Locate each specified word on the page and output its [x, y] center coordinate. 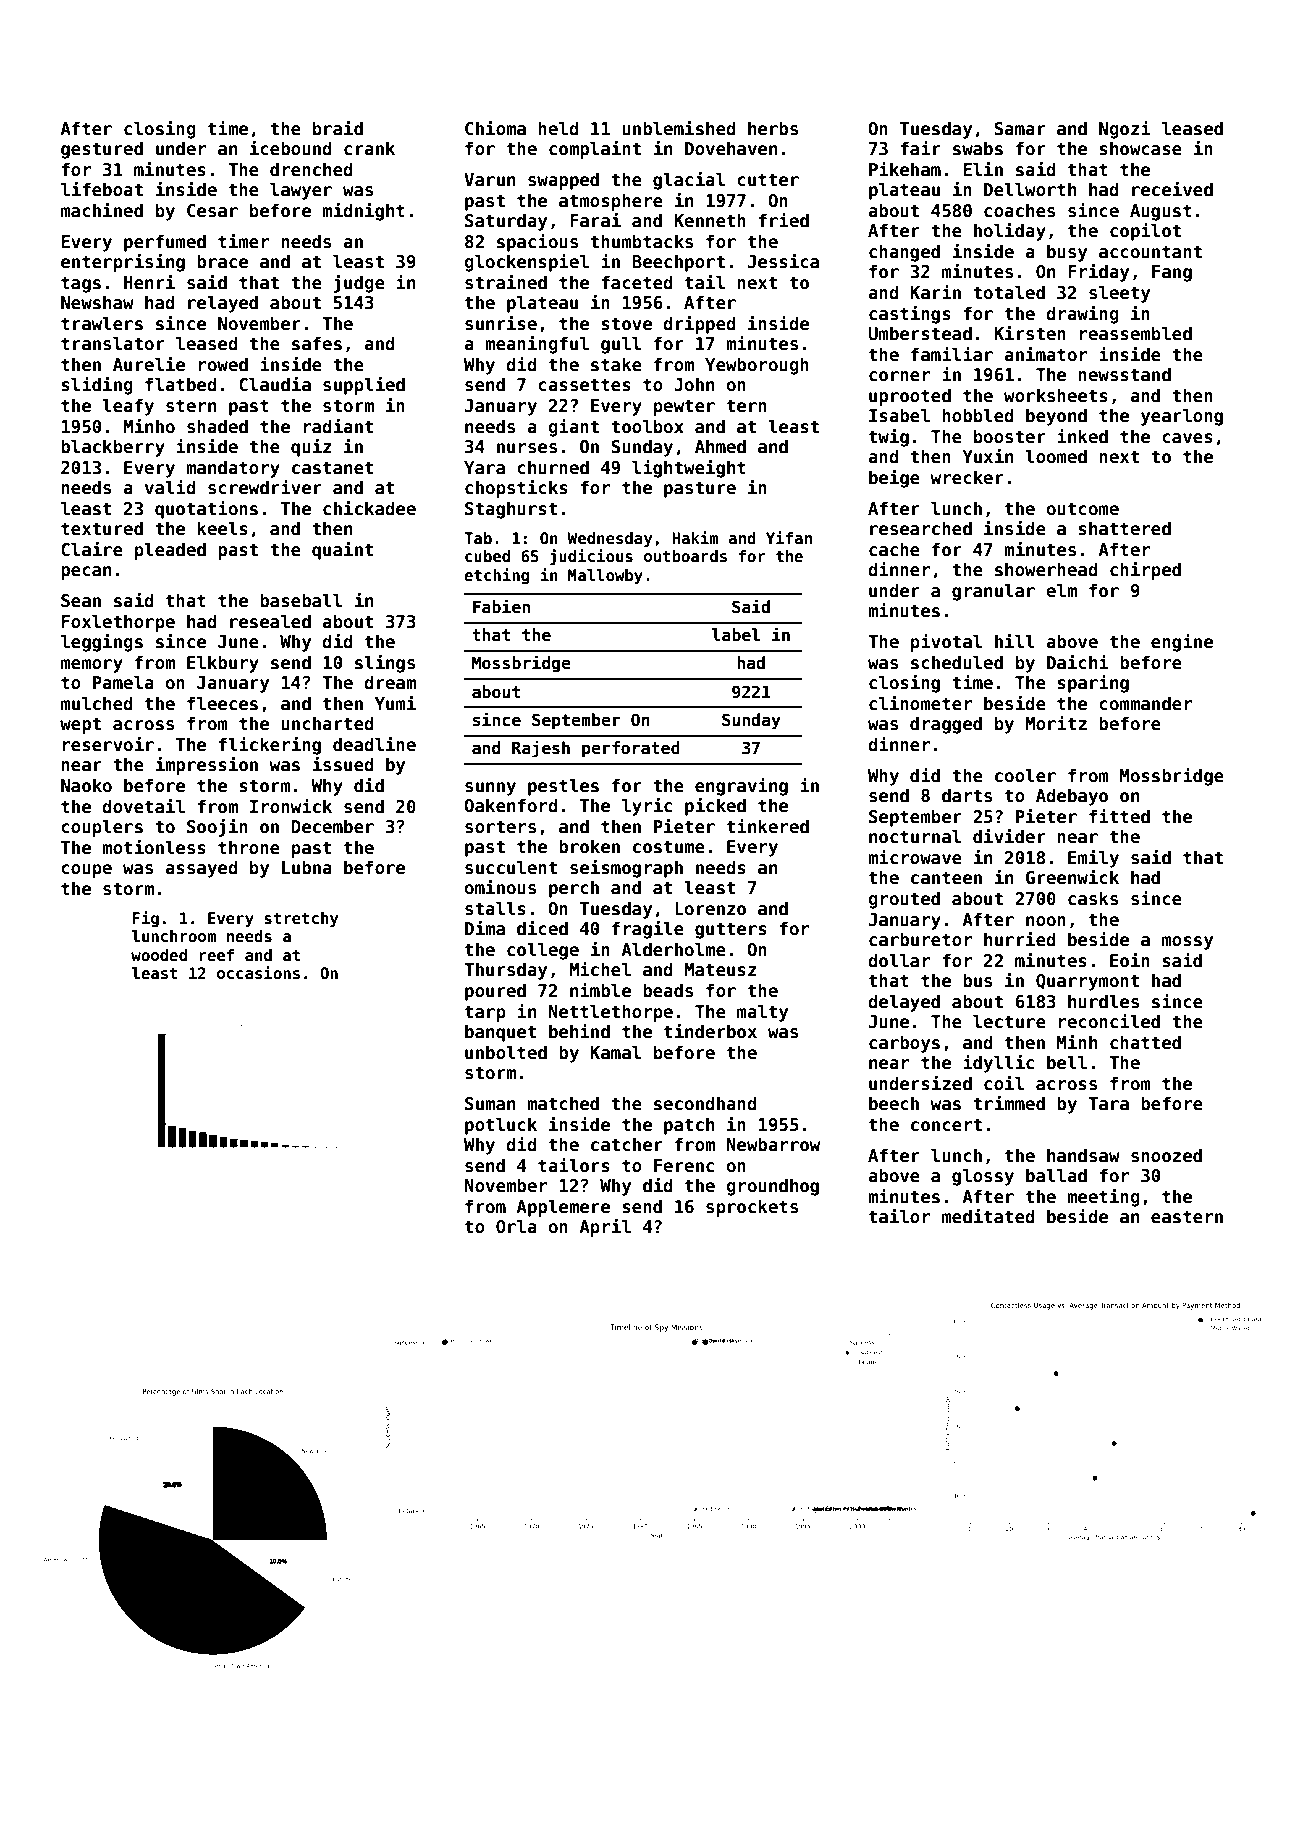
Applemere [563, 1208]
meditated [988, 1216]
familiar [952, 354]
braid [338, 128]
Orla [516, 1226]
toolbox [647, 426]
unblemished [679, 128]
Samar [1020, 129]
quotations [206, 510]
